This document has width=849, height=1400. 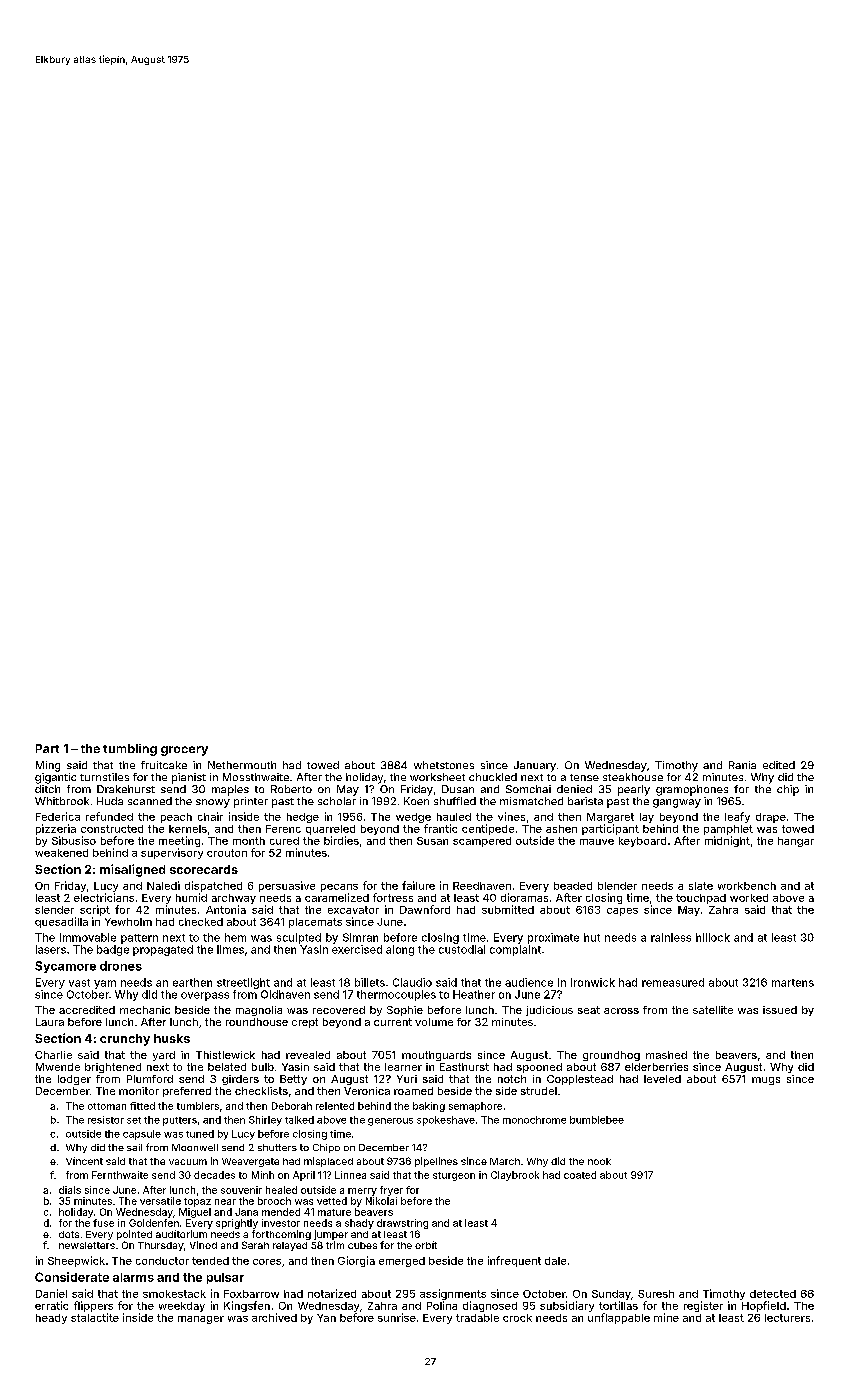 What do you see at coordinates (130, 750) in the document?
I see `tumbling` at bounding box center [130, 750].
